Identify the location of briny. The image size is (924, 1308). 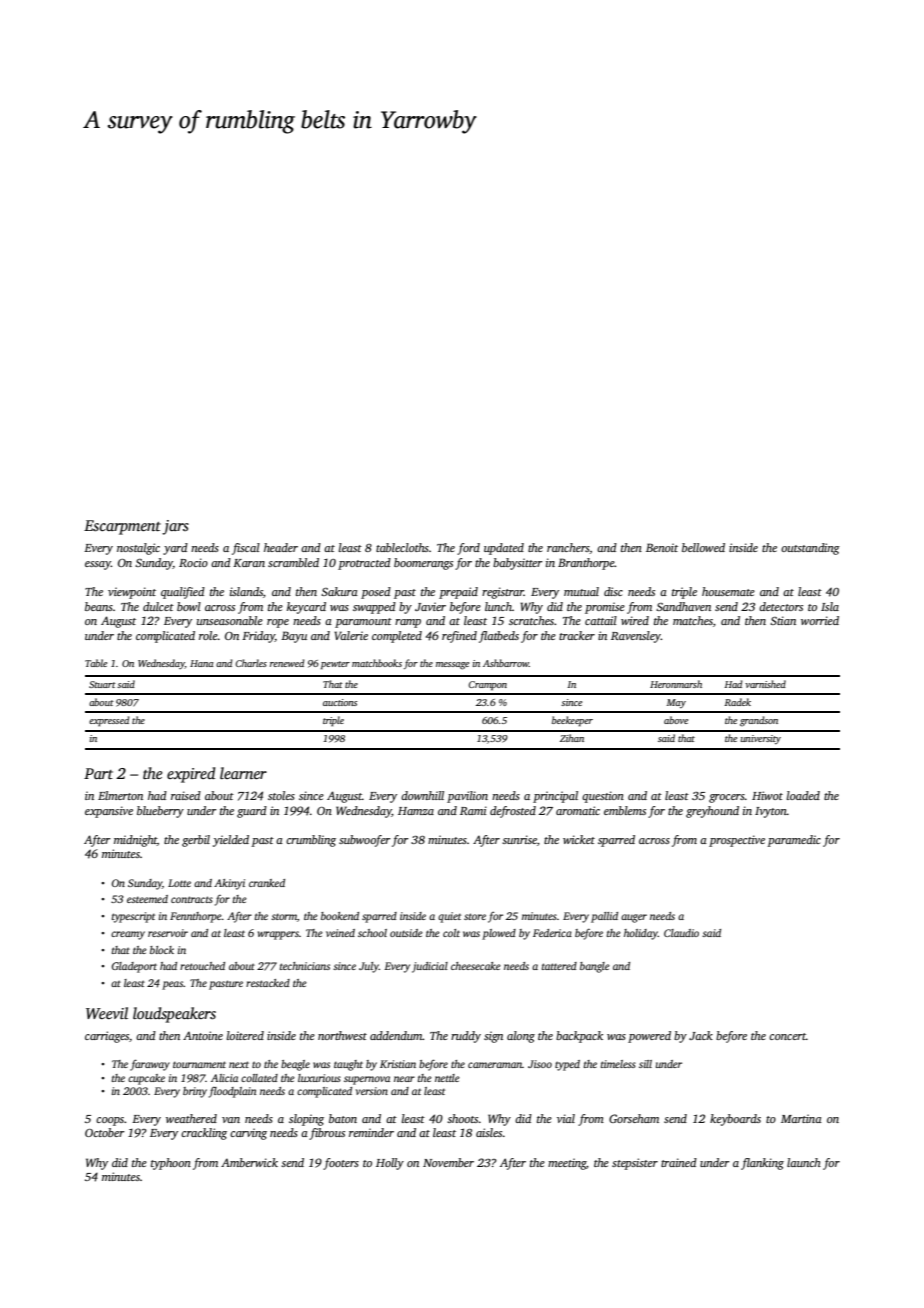
(195, 1092).
